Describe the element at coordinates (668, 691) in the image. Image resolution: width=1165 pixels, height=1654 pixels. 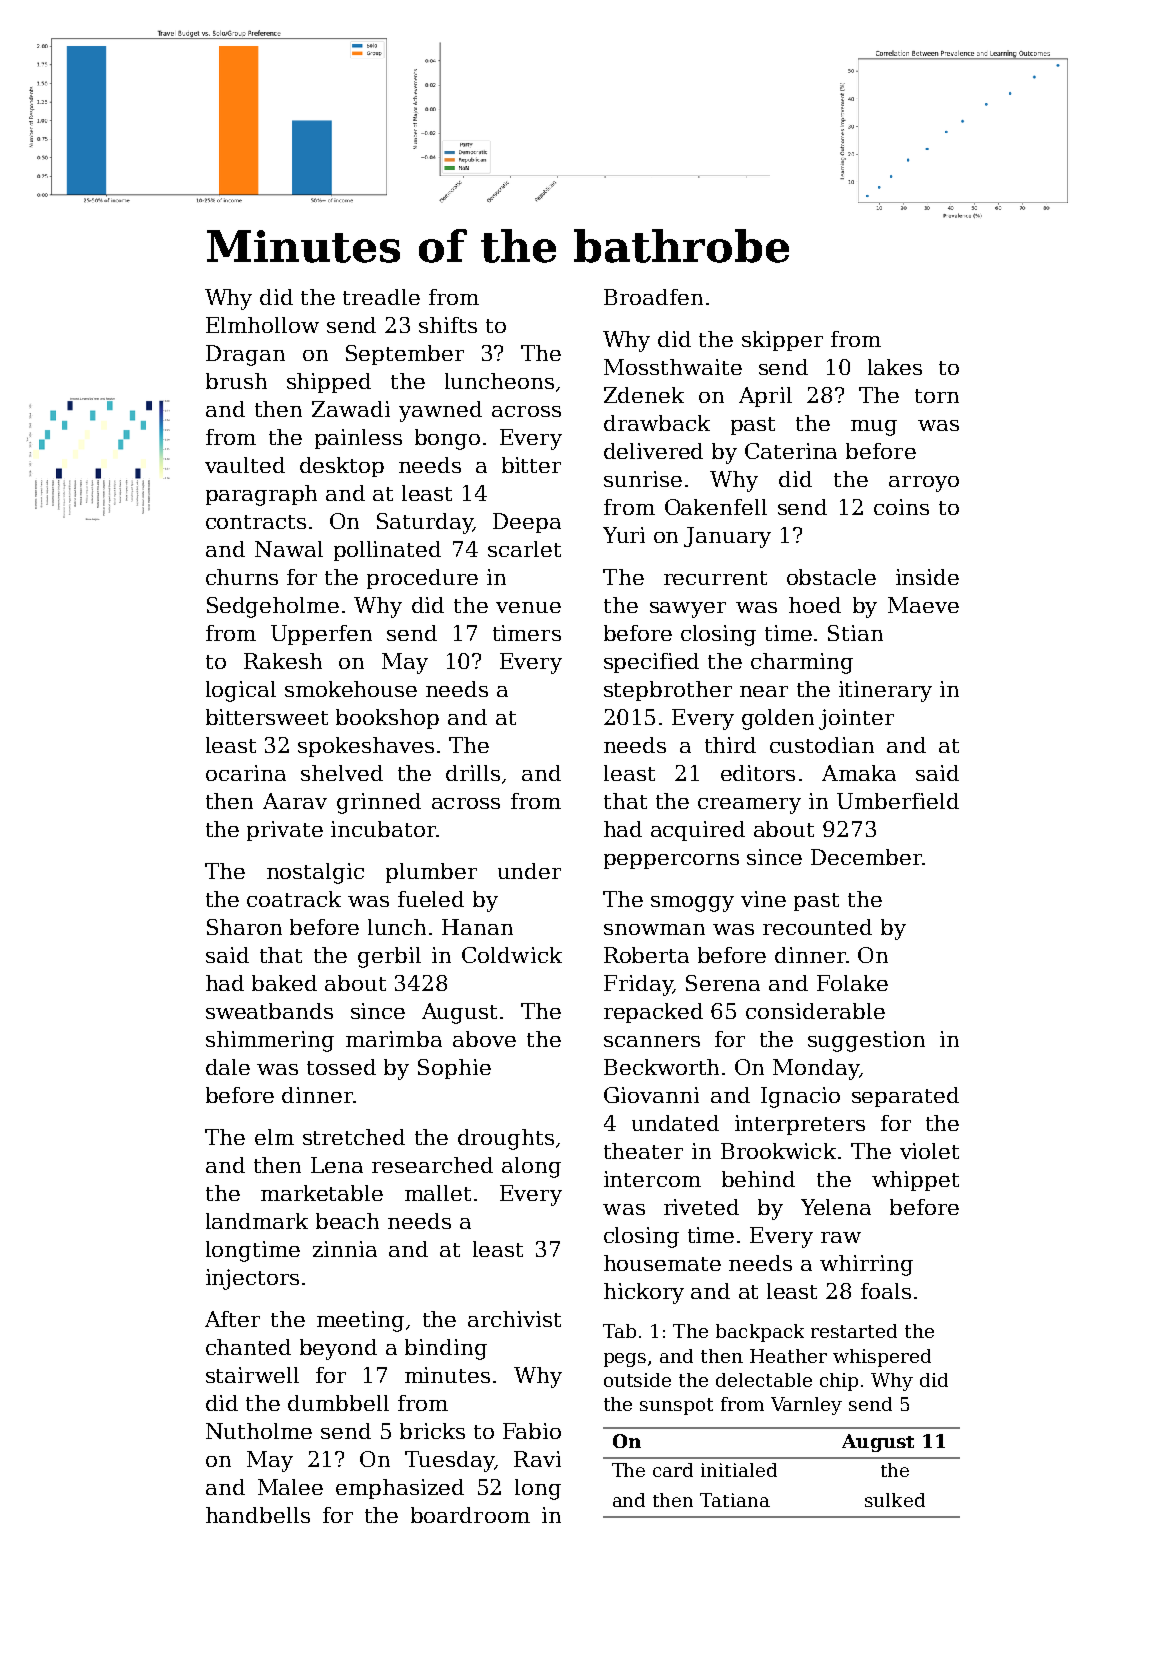
I see `stepbrother` at that location.
